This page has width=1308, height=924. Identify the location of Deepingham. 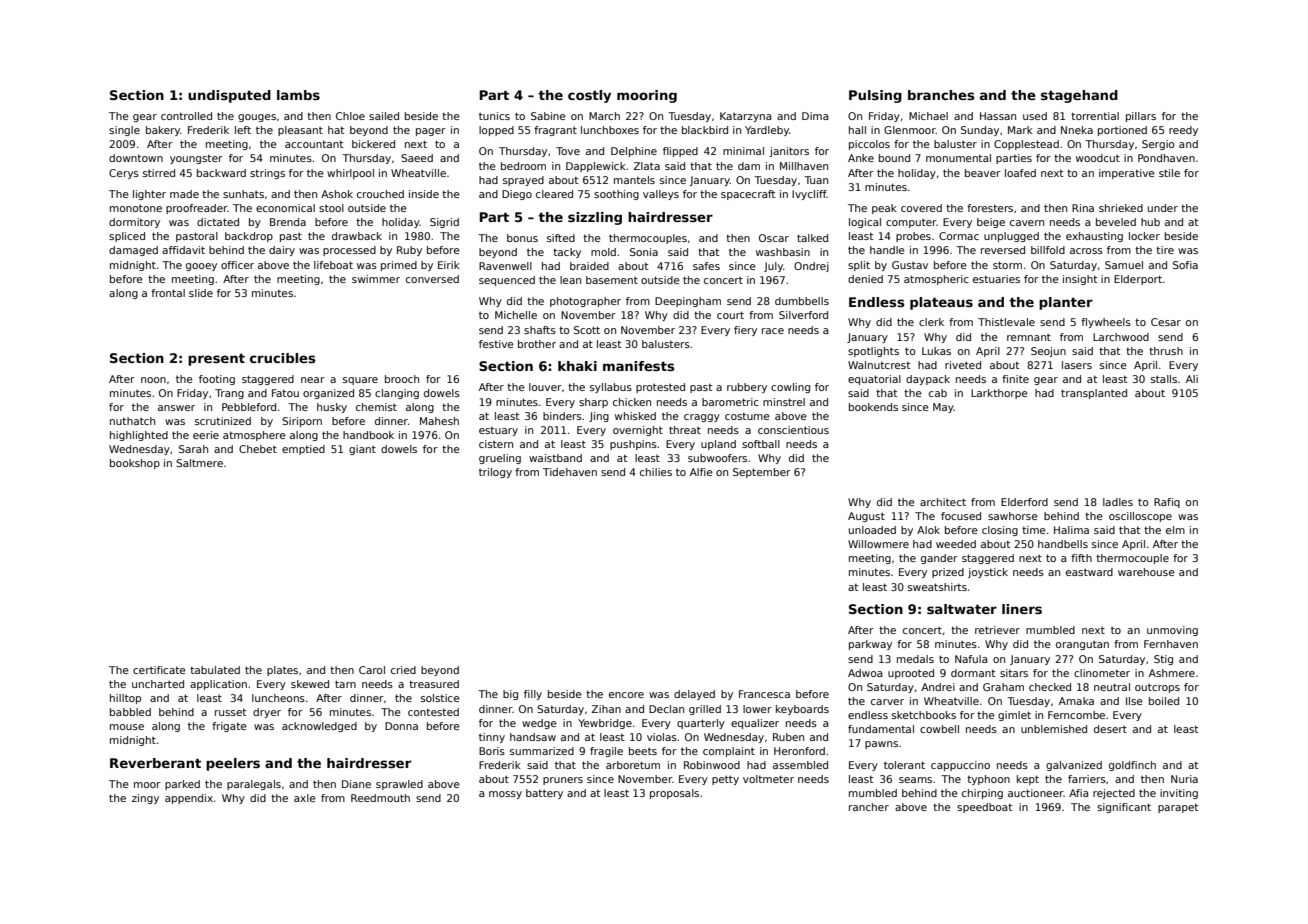
(688, 302).
